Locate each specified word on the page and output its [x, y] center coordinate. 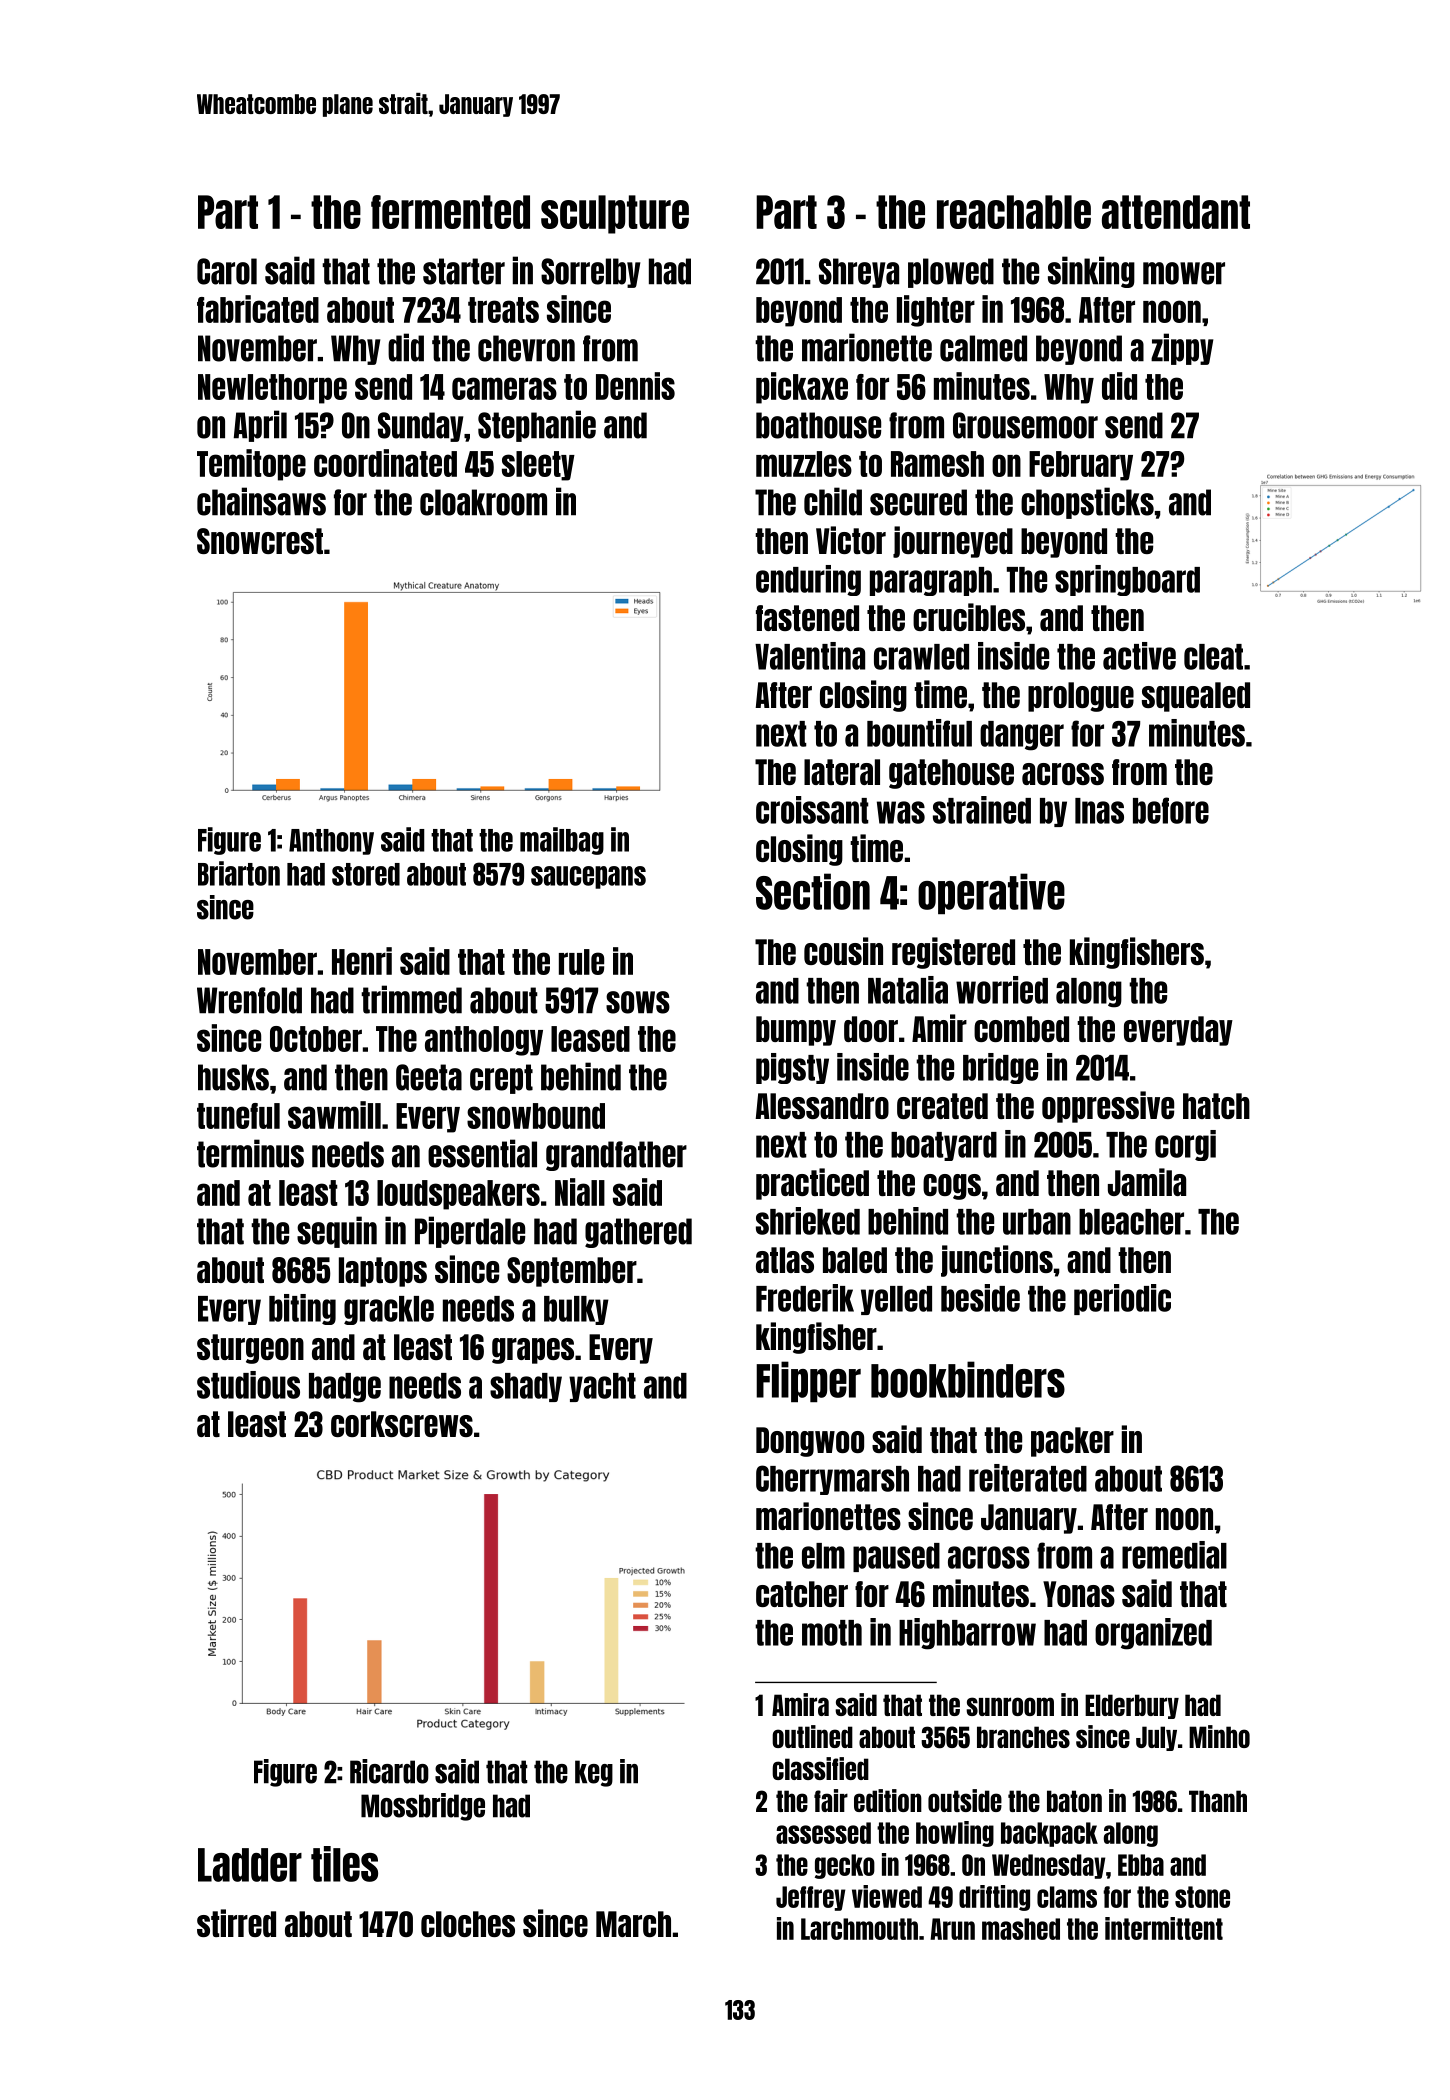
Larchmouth [859, 1929]
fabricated [258, 309]
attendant [1176, 212]
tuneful [238, 1116]
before [1171, 810]
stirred [236, 1923]
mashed [1021, 1929]
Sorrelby [590, 273]
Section [813, 891]
